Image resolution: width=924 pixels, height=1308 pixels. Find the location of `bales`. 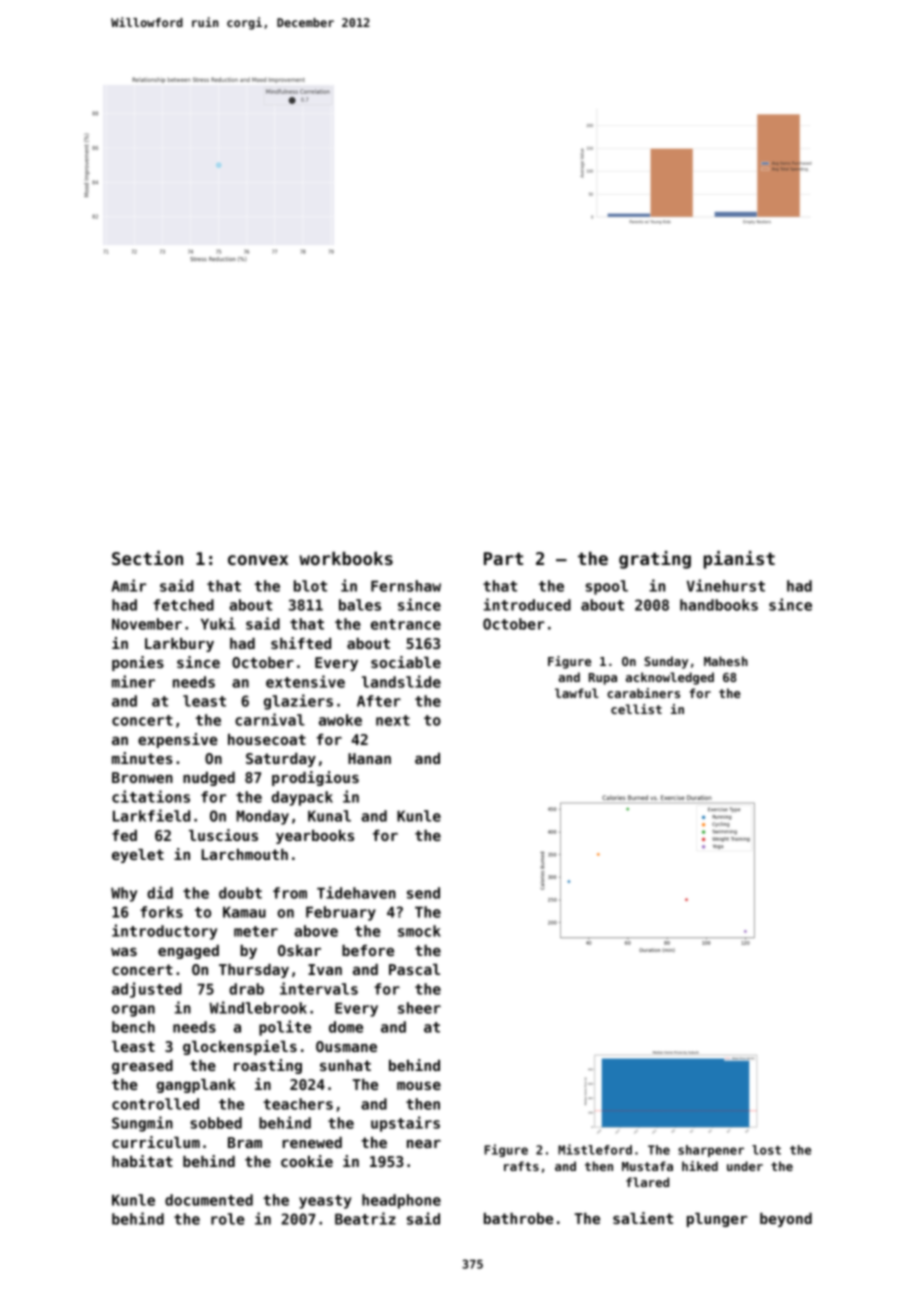

bales is located at coordinates (360, 605).
